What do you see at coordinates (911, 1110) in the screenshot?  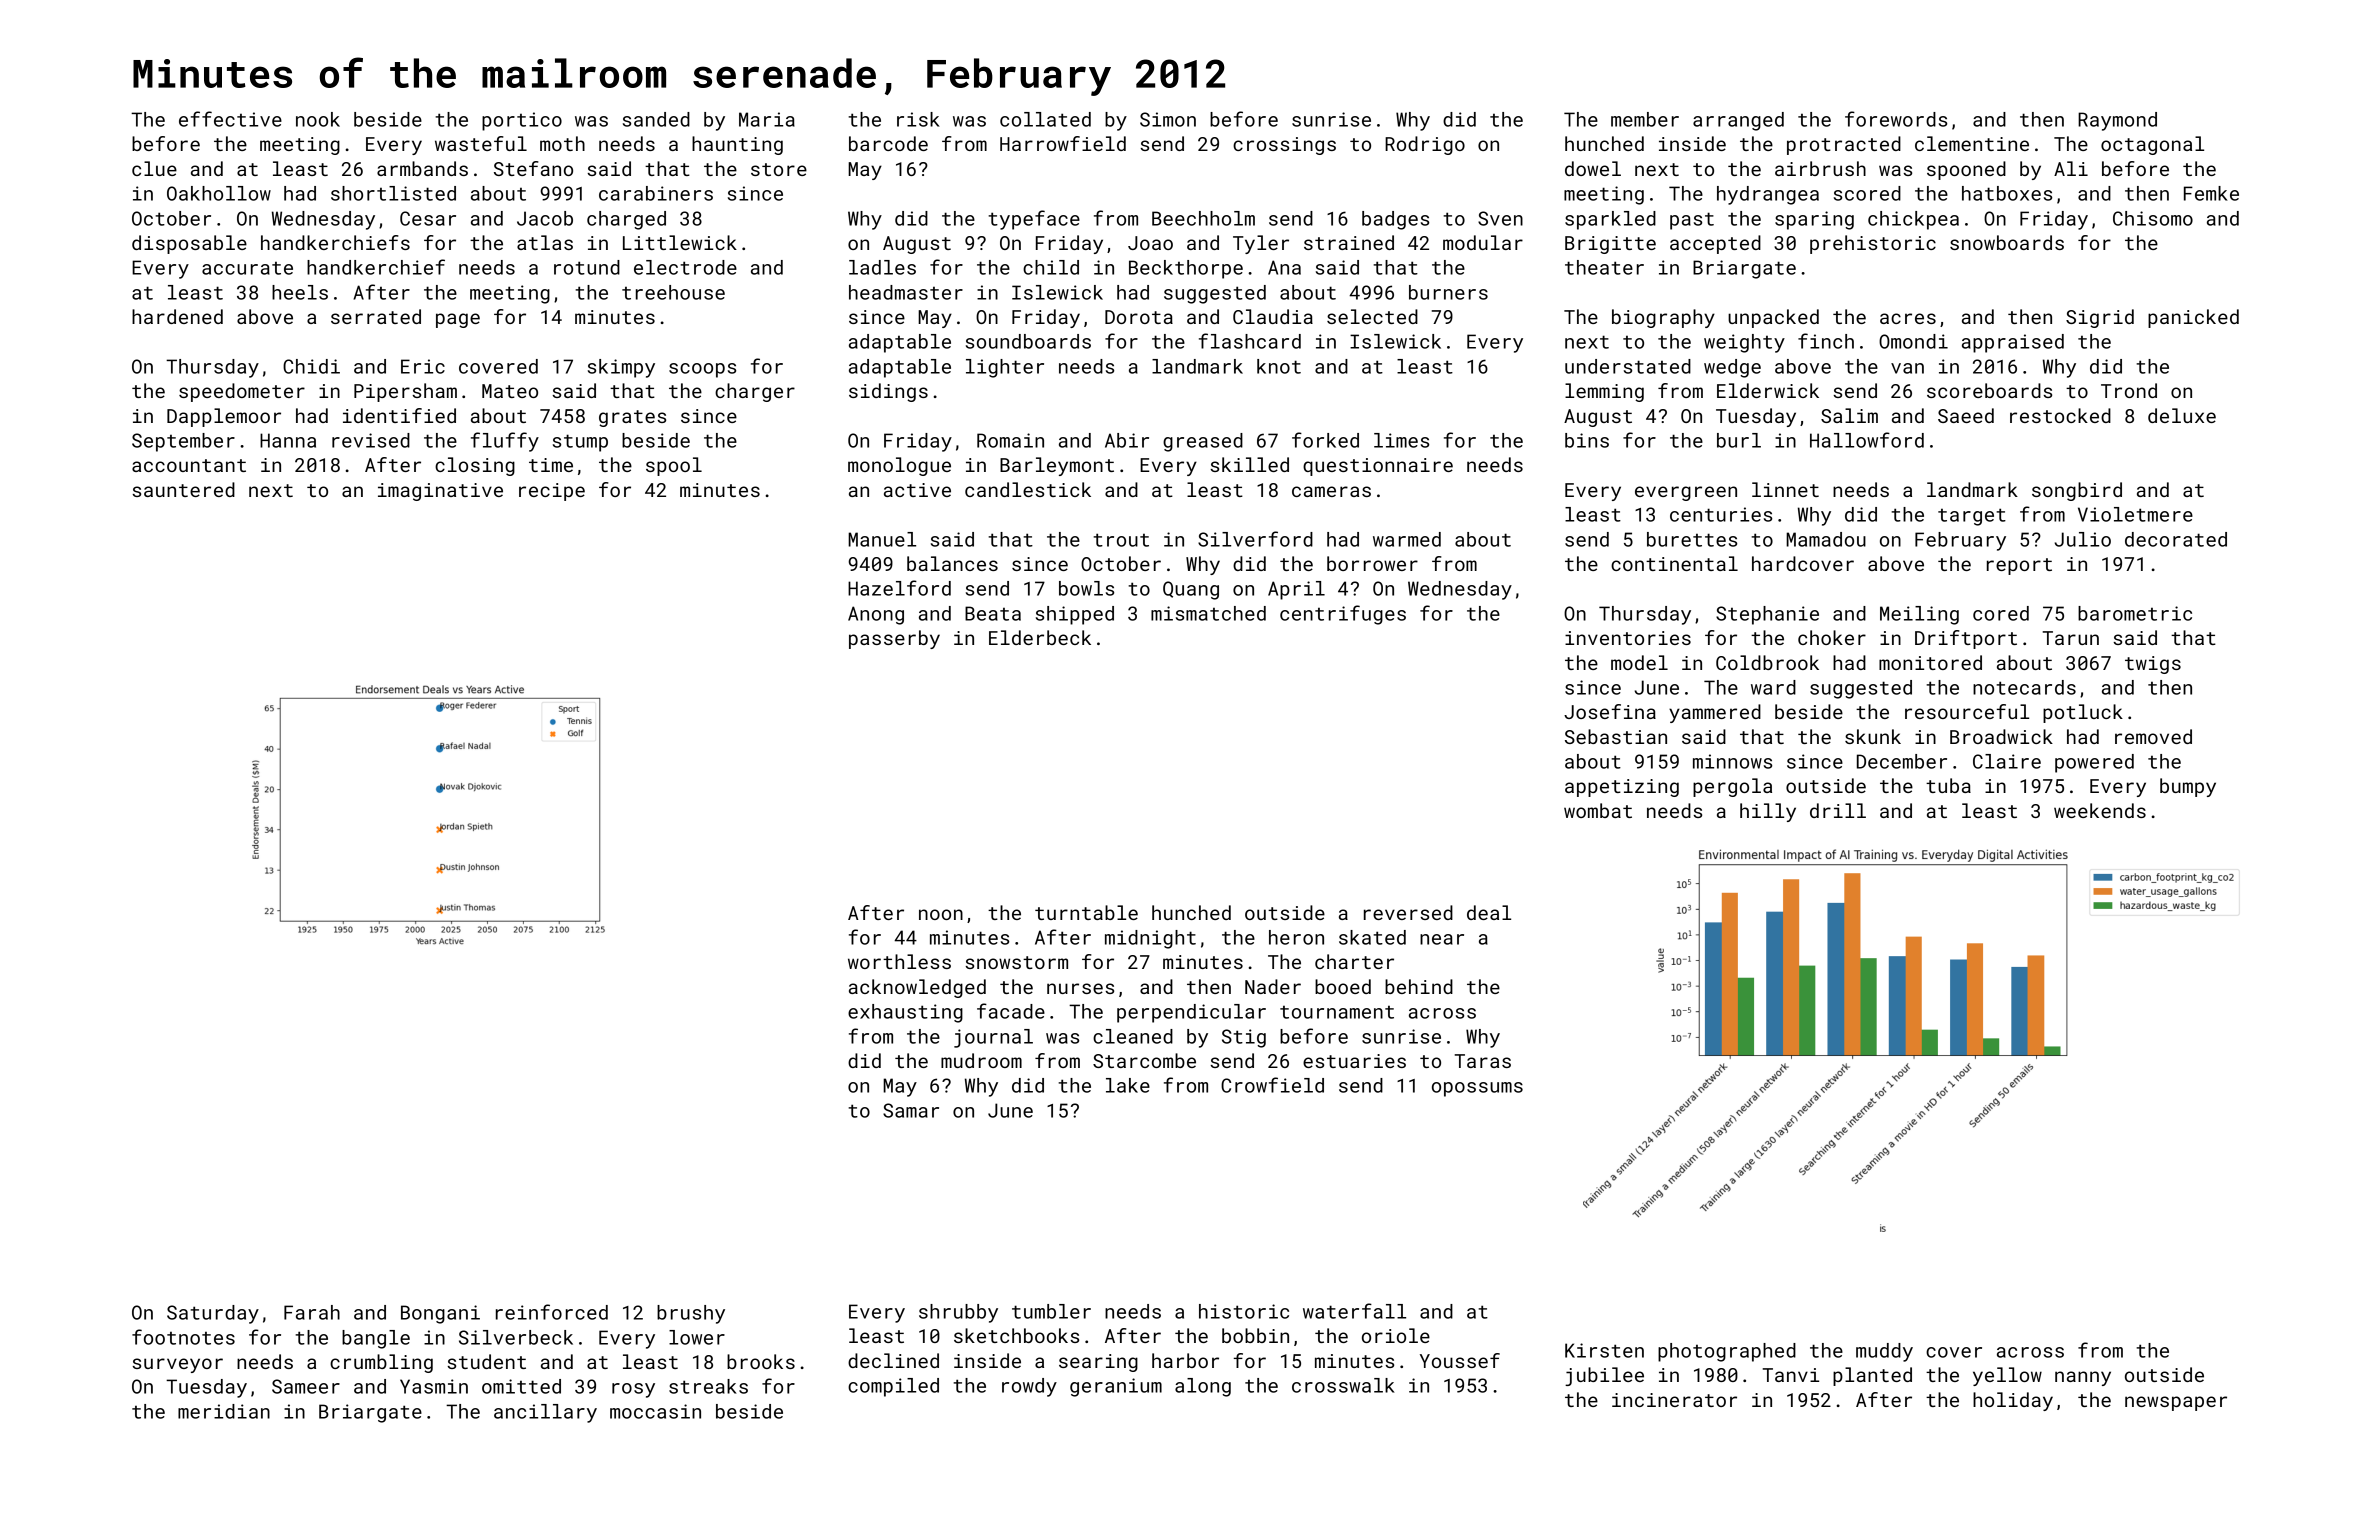 I see `Samar` at bounding box center [911, 1110].
